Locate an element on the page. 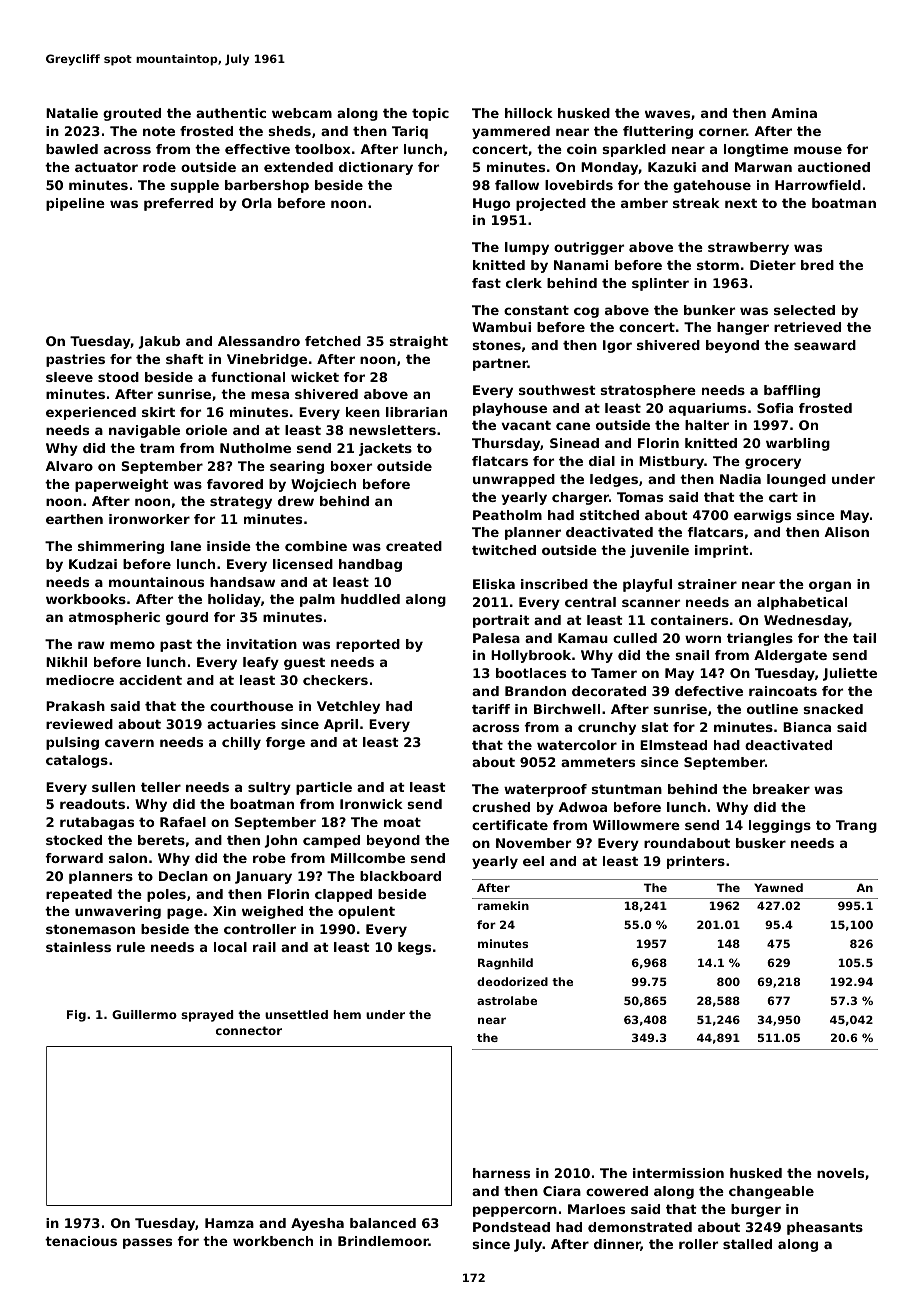 The width and height of the image is (924, 1308). topic is located at coordinates (430, 114).
